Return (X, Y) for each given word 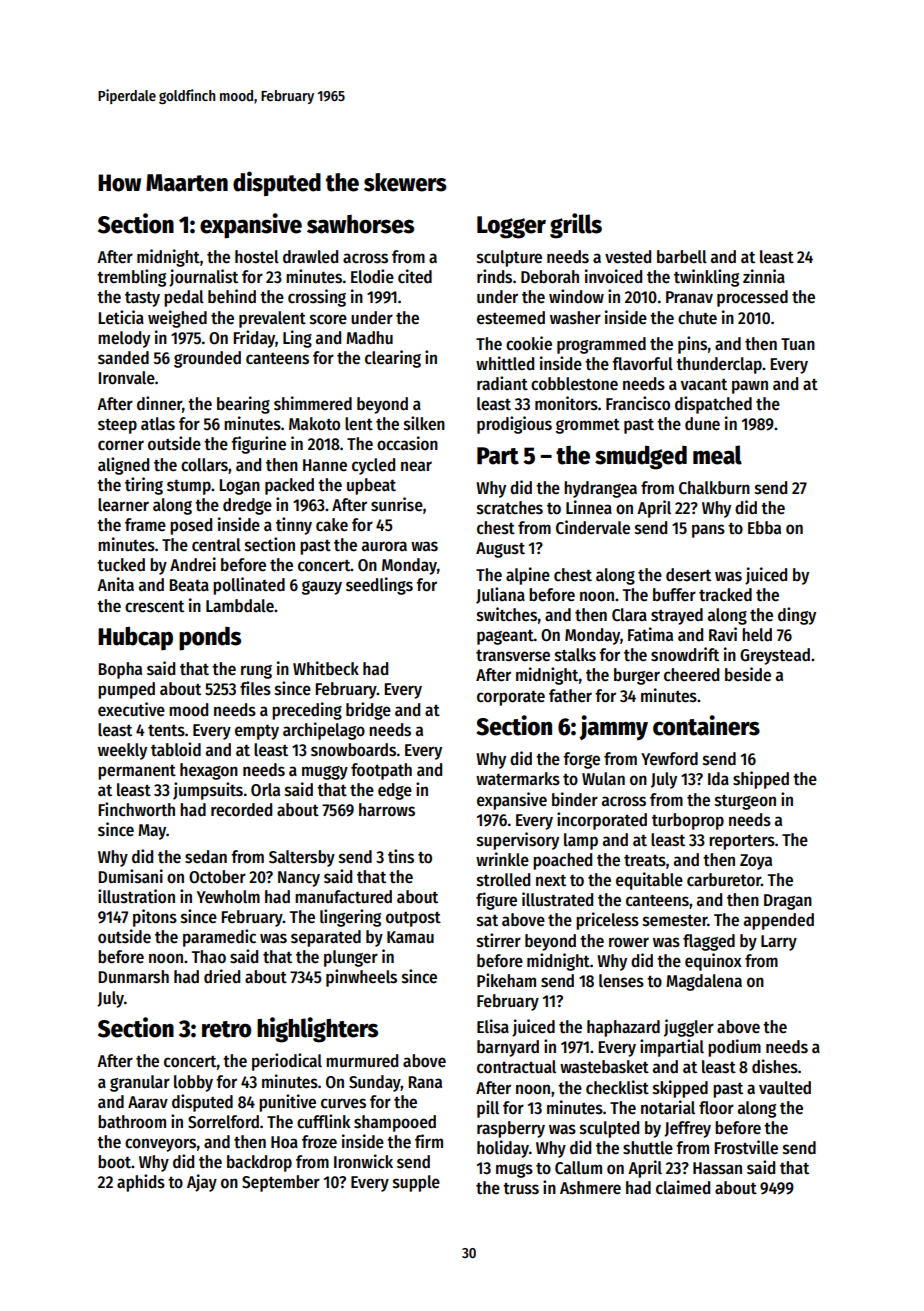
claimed (683, 1187)
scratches (510, 508)
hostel (257, 257)
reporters (742, 842)
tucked (121, 565)
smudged (641, 458)
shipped (761, 780)
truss (521, 1188)
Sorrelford (223, 1122)
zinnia (764, 276)
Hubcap (135, 639)
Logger (511, 227)
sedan (206, 857)
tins (401, 856)
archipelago (324, 731)
